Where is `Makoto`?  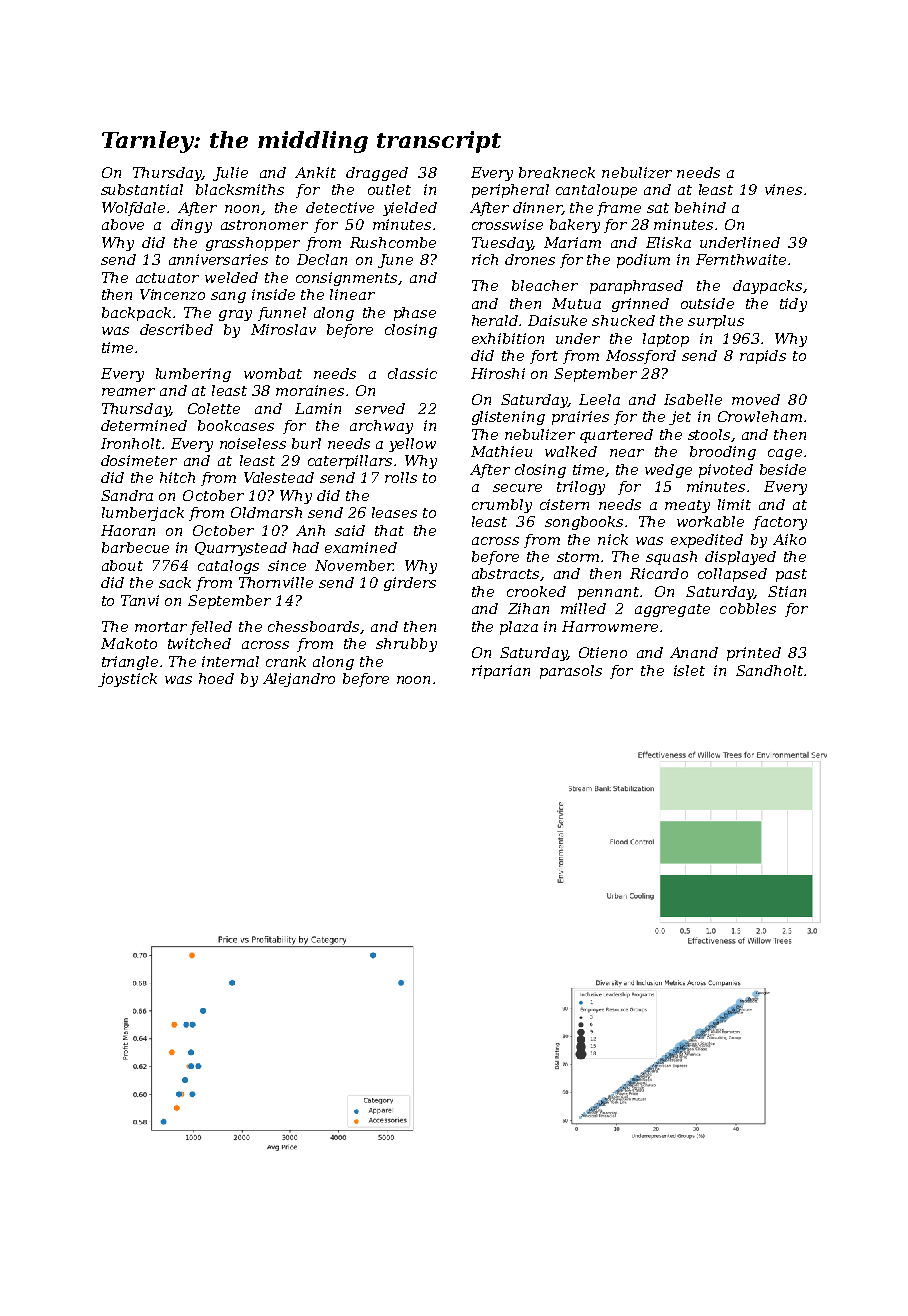 Makoto is located at coordinates (129, 643).
